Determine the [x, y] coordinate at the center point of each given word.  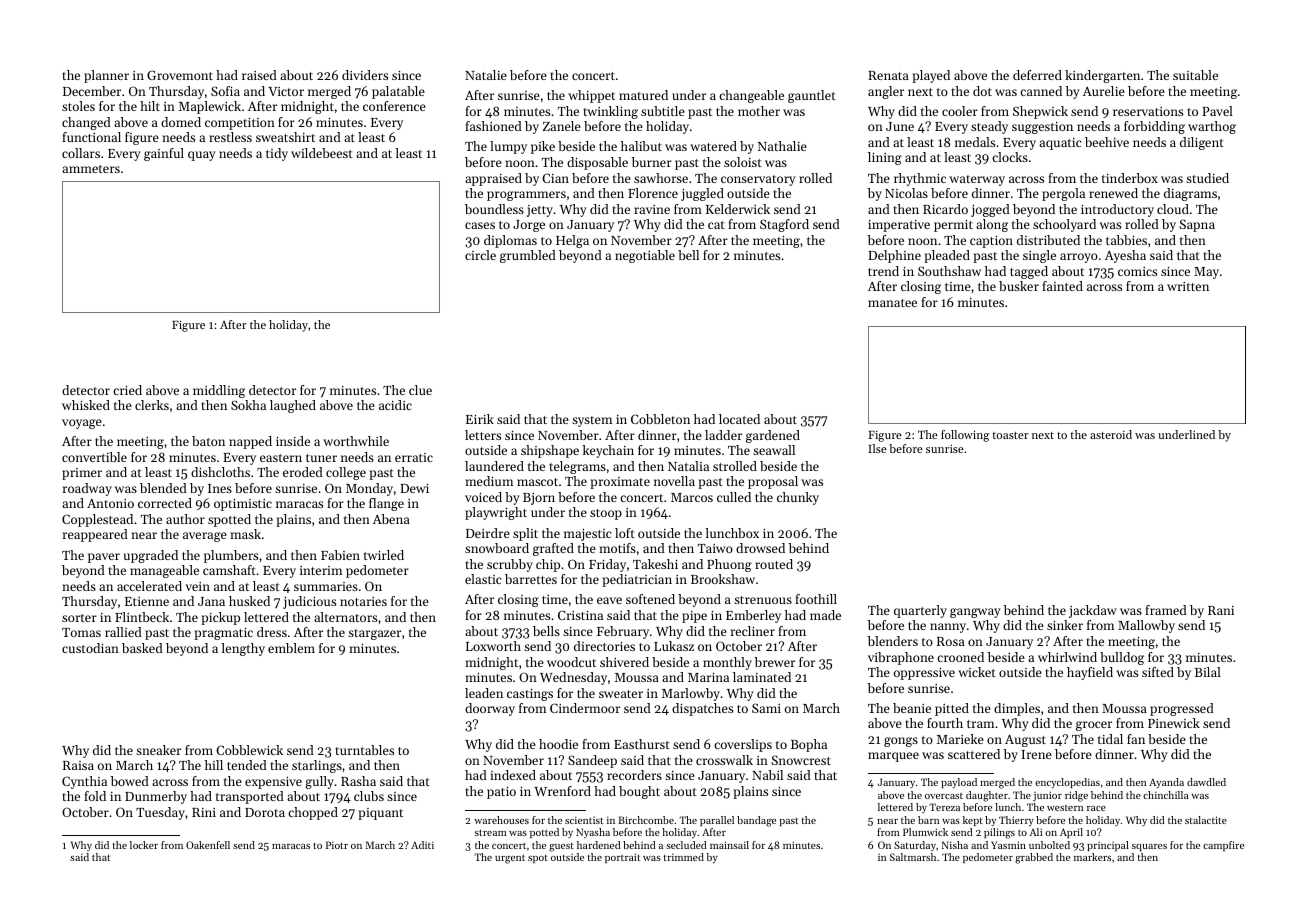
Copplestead [97, 520]
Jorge [529, 226]
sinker [1065, 625]
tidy [277, 154]
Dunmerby [156, 797]
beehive [1107, 142]
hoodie [558, 744]
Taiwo [715, 548]
